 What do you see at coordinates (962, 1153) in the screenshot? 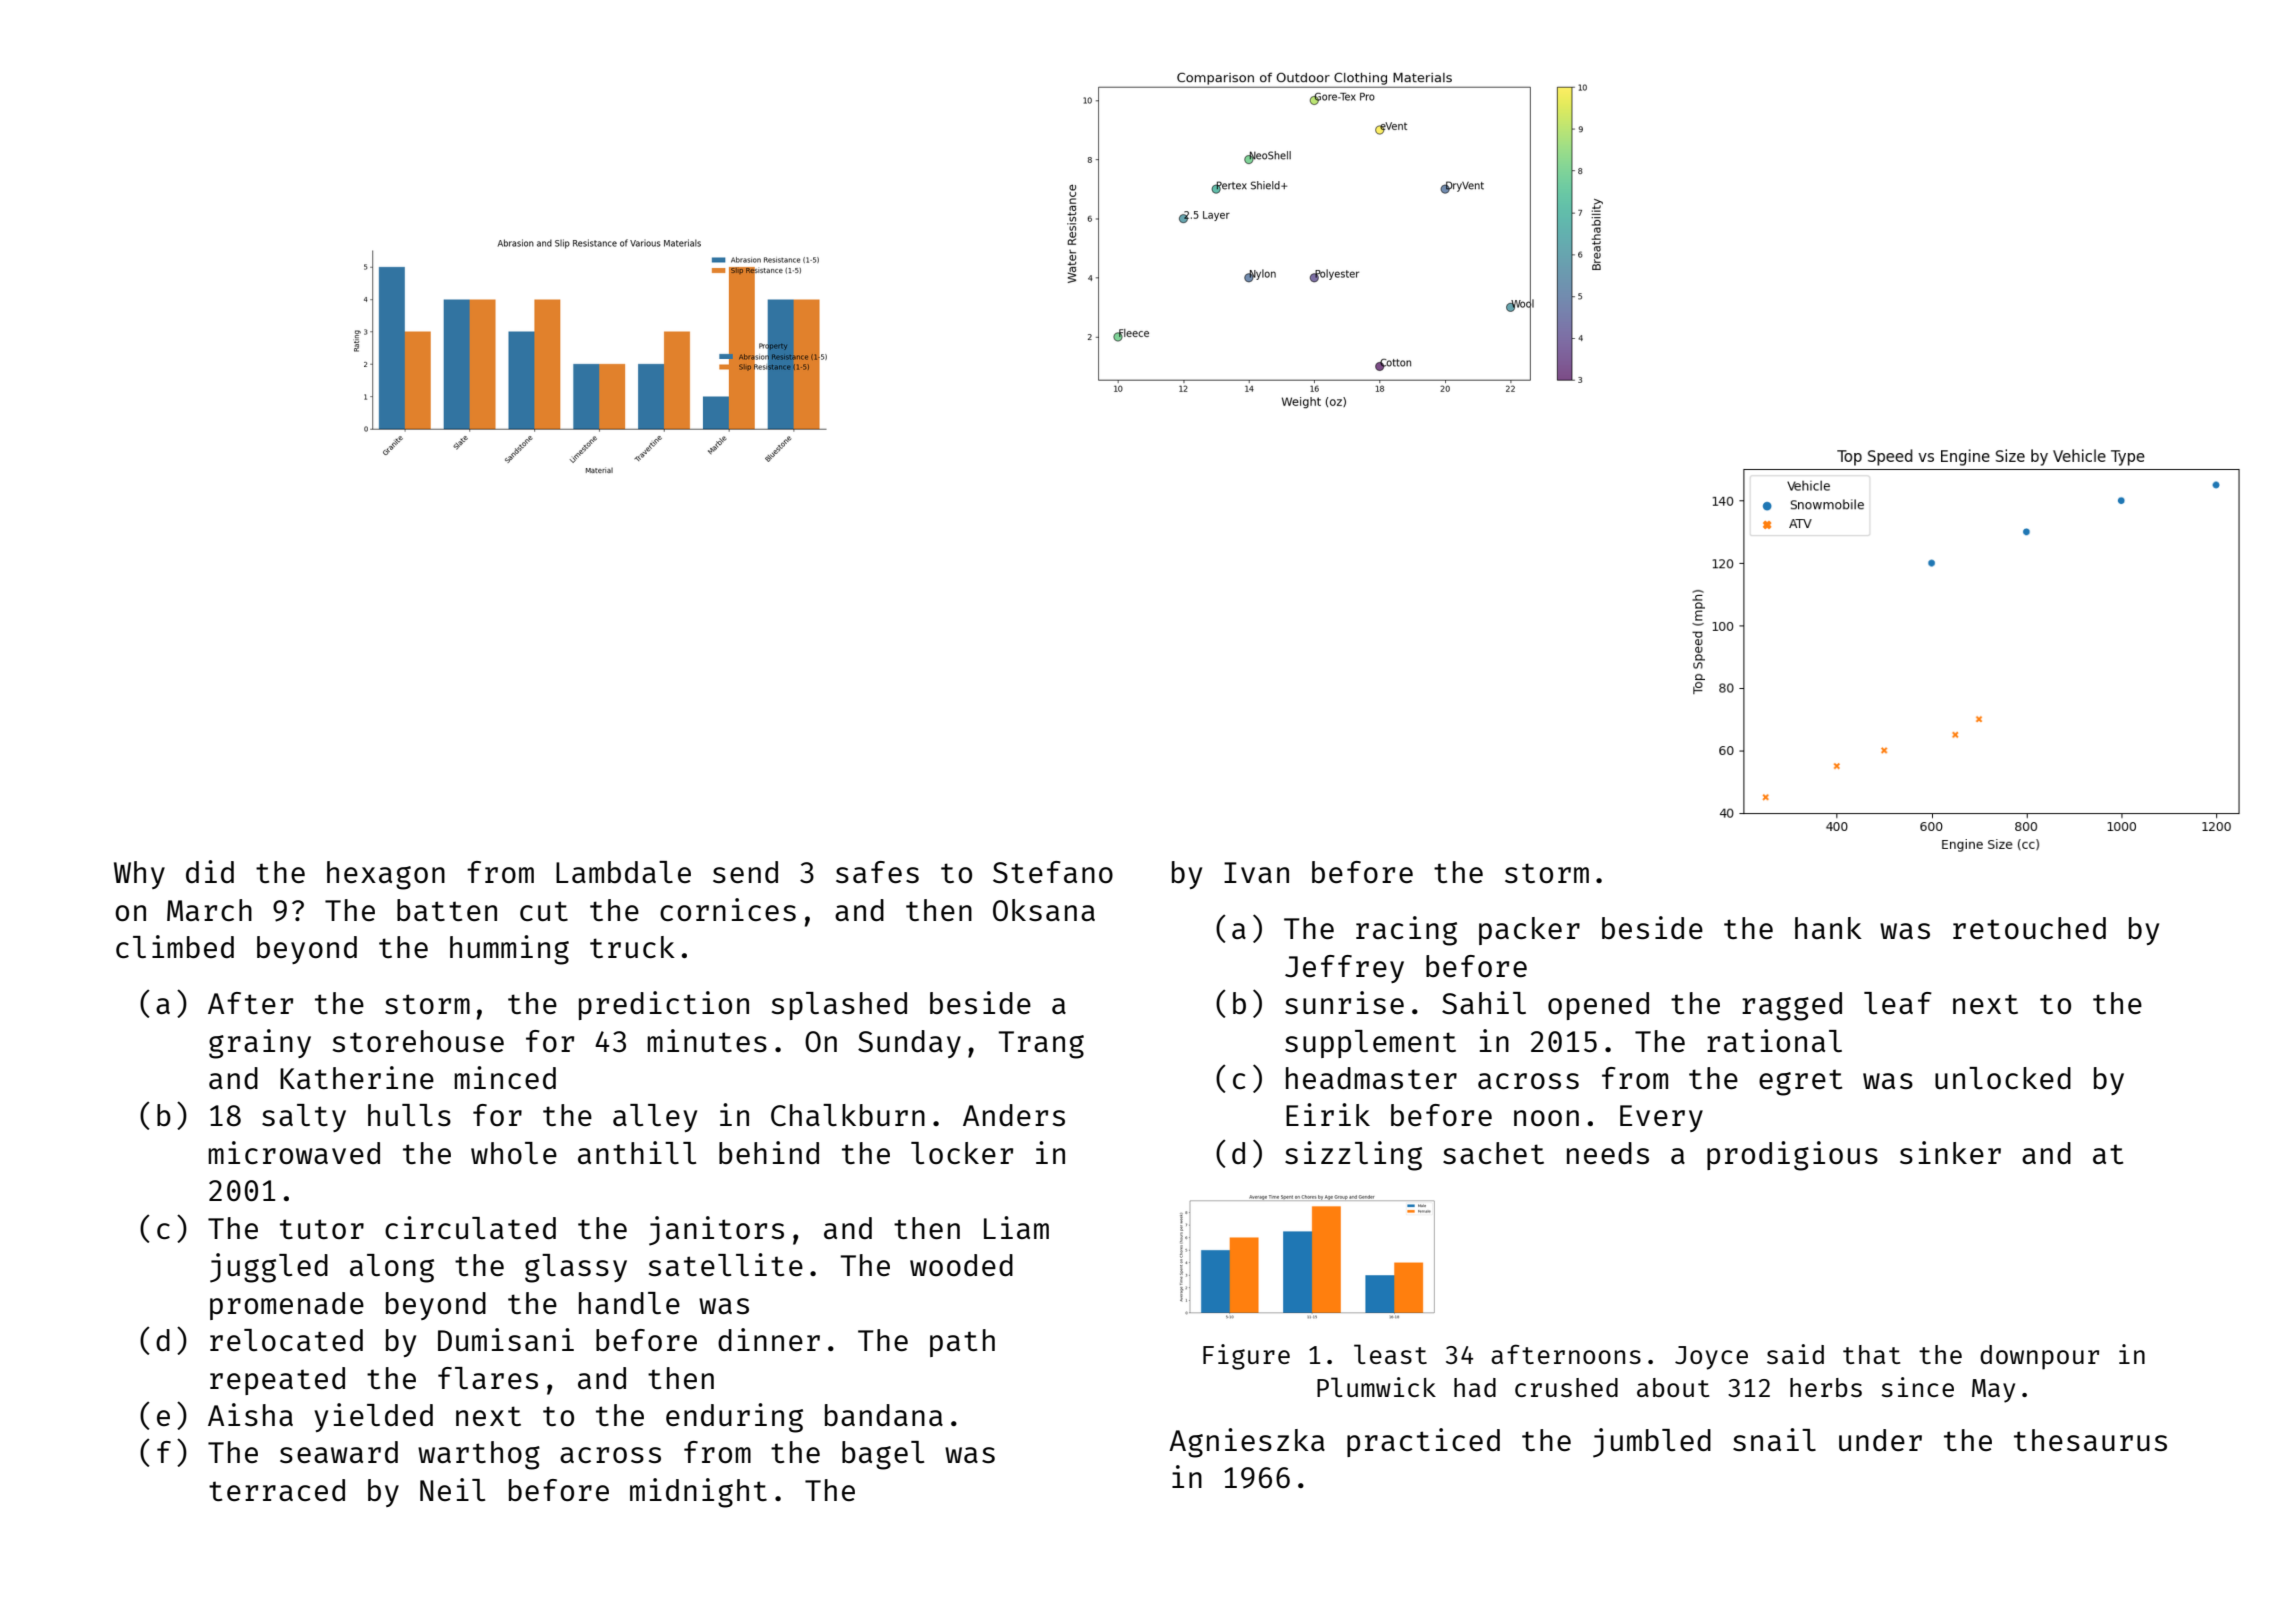
I see `locker` at bounding box center [962, 1153].
